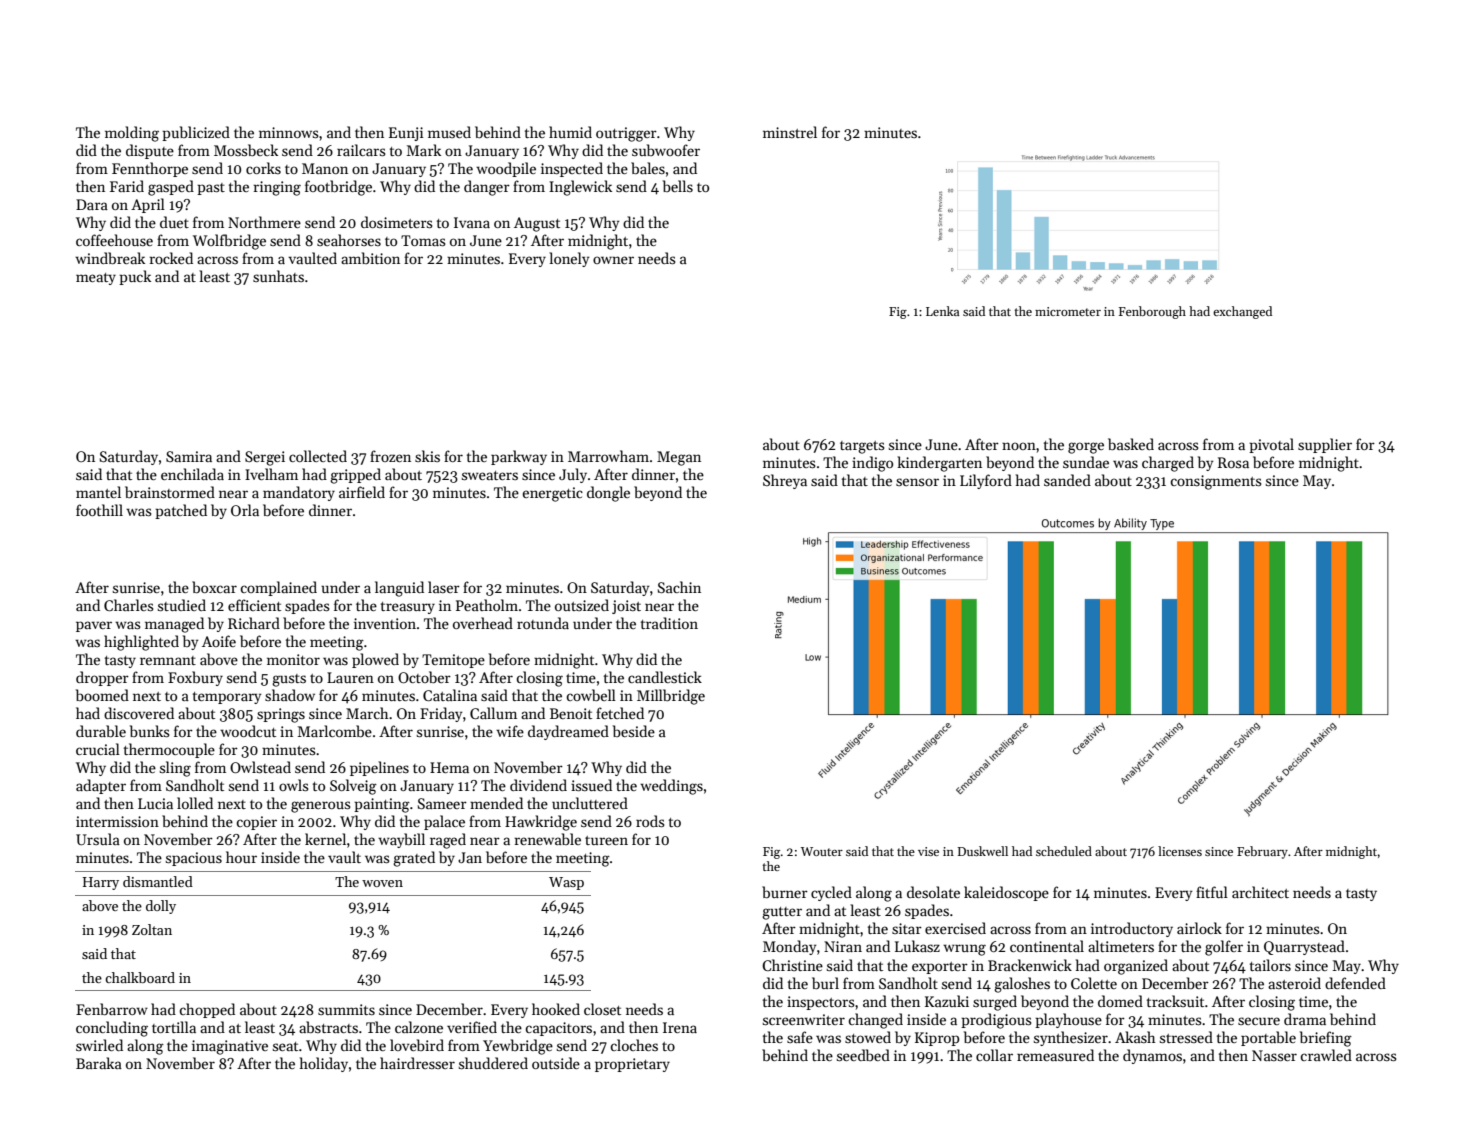 The image size is (1475, 1140). Describe the element at coordinates (174, 625) in the screenshot. I see `managed` at that location.
